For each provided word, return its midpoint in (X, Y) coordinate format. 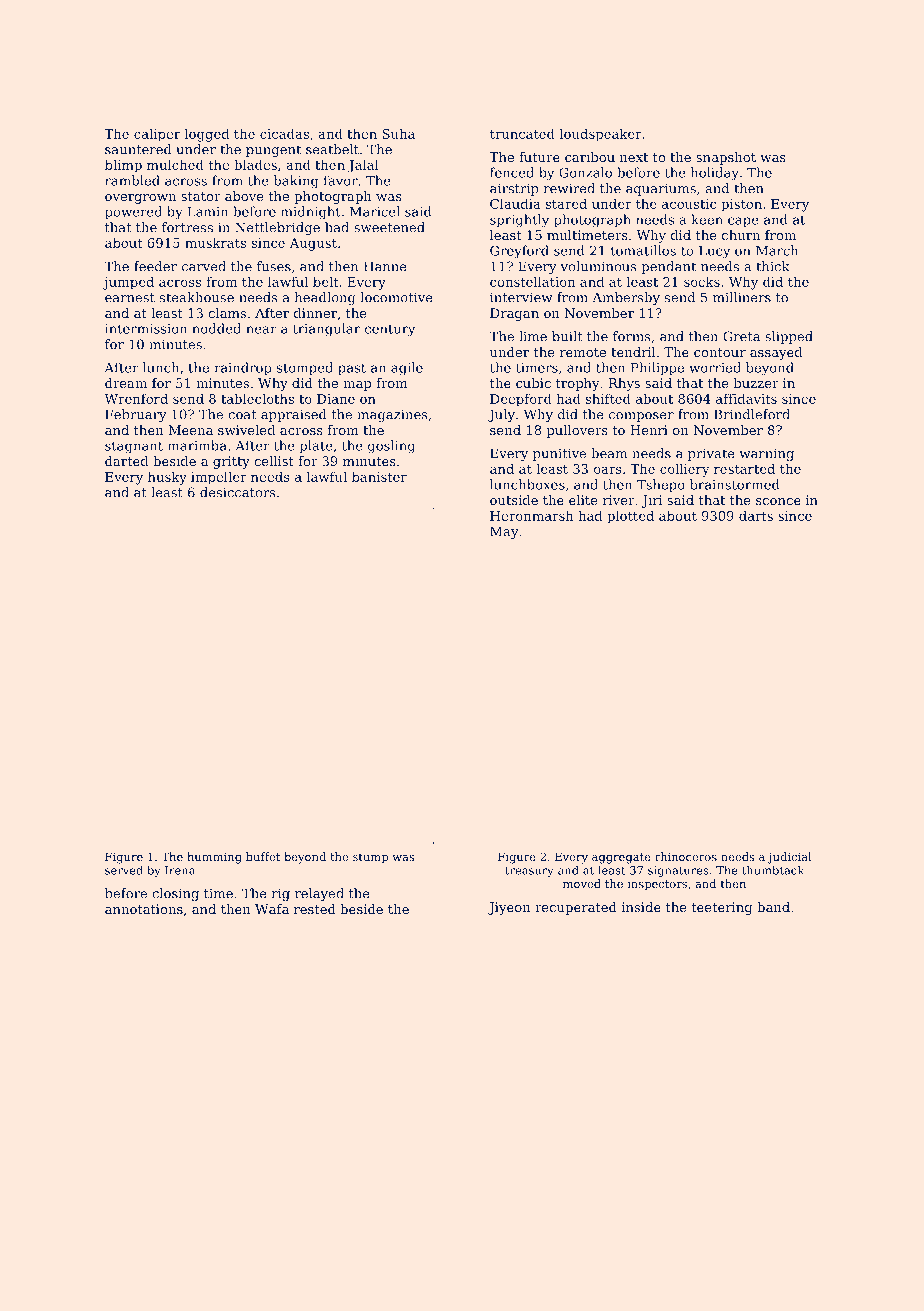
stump (370, 858)
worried (715, 367)
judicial (789, 858)
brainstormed (735, 484)
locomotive (396, 297)
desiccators (238, 492)
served (124, 870)
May (504, 532)
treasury (529, 871)
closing (175, 894)
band (773, 907)
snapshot (726, 158)
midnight (311, 213)
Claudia (515, 203)
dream (126, 383)
